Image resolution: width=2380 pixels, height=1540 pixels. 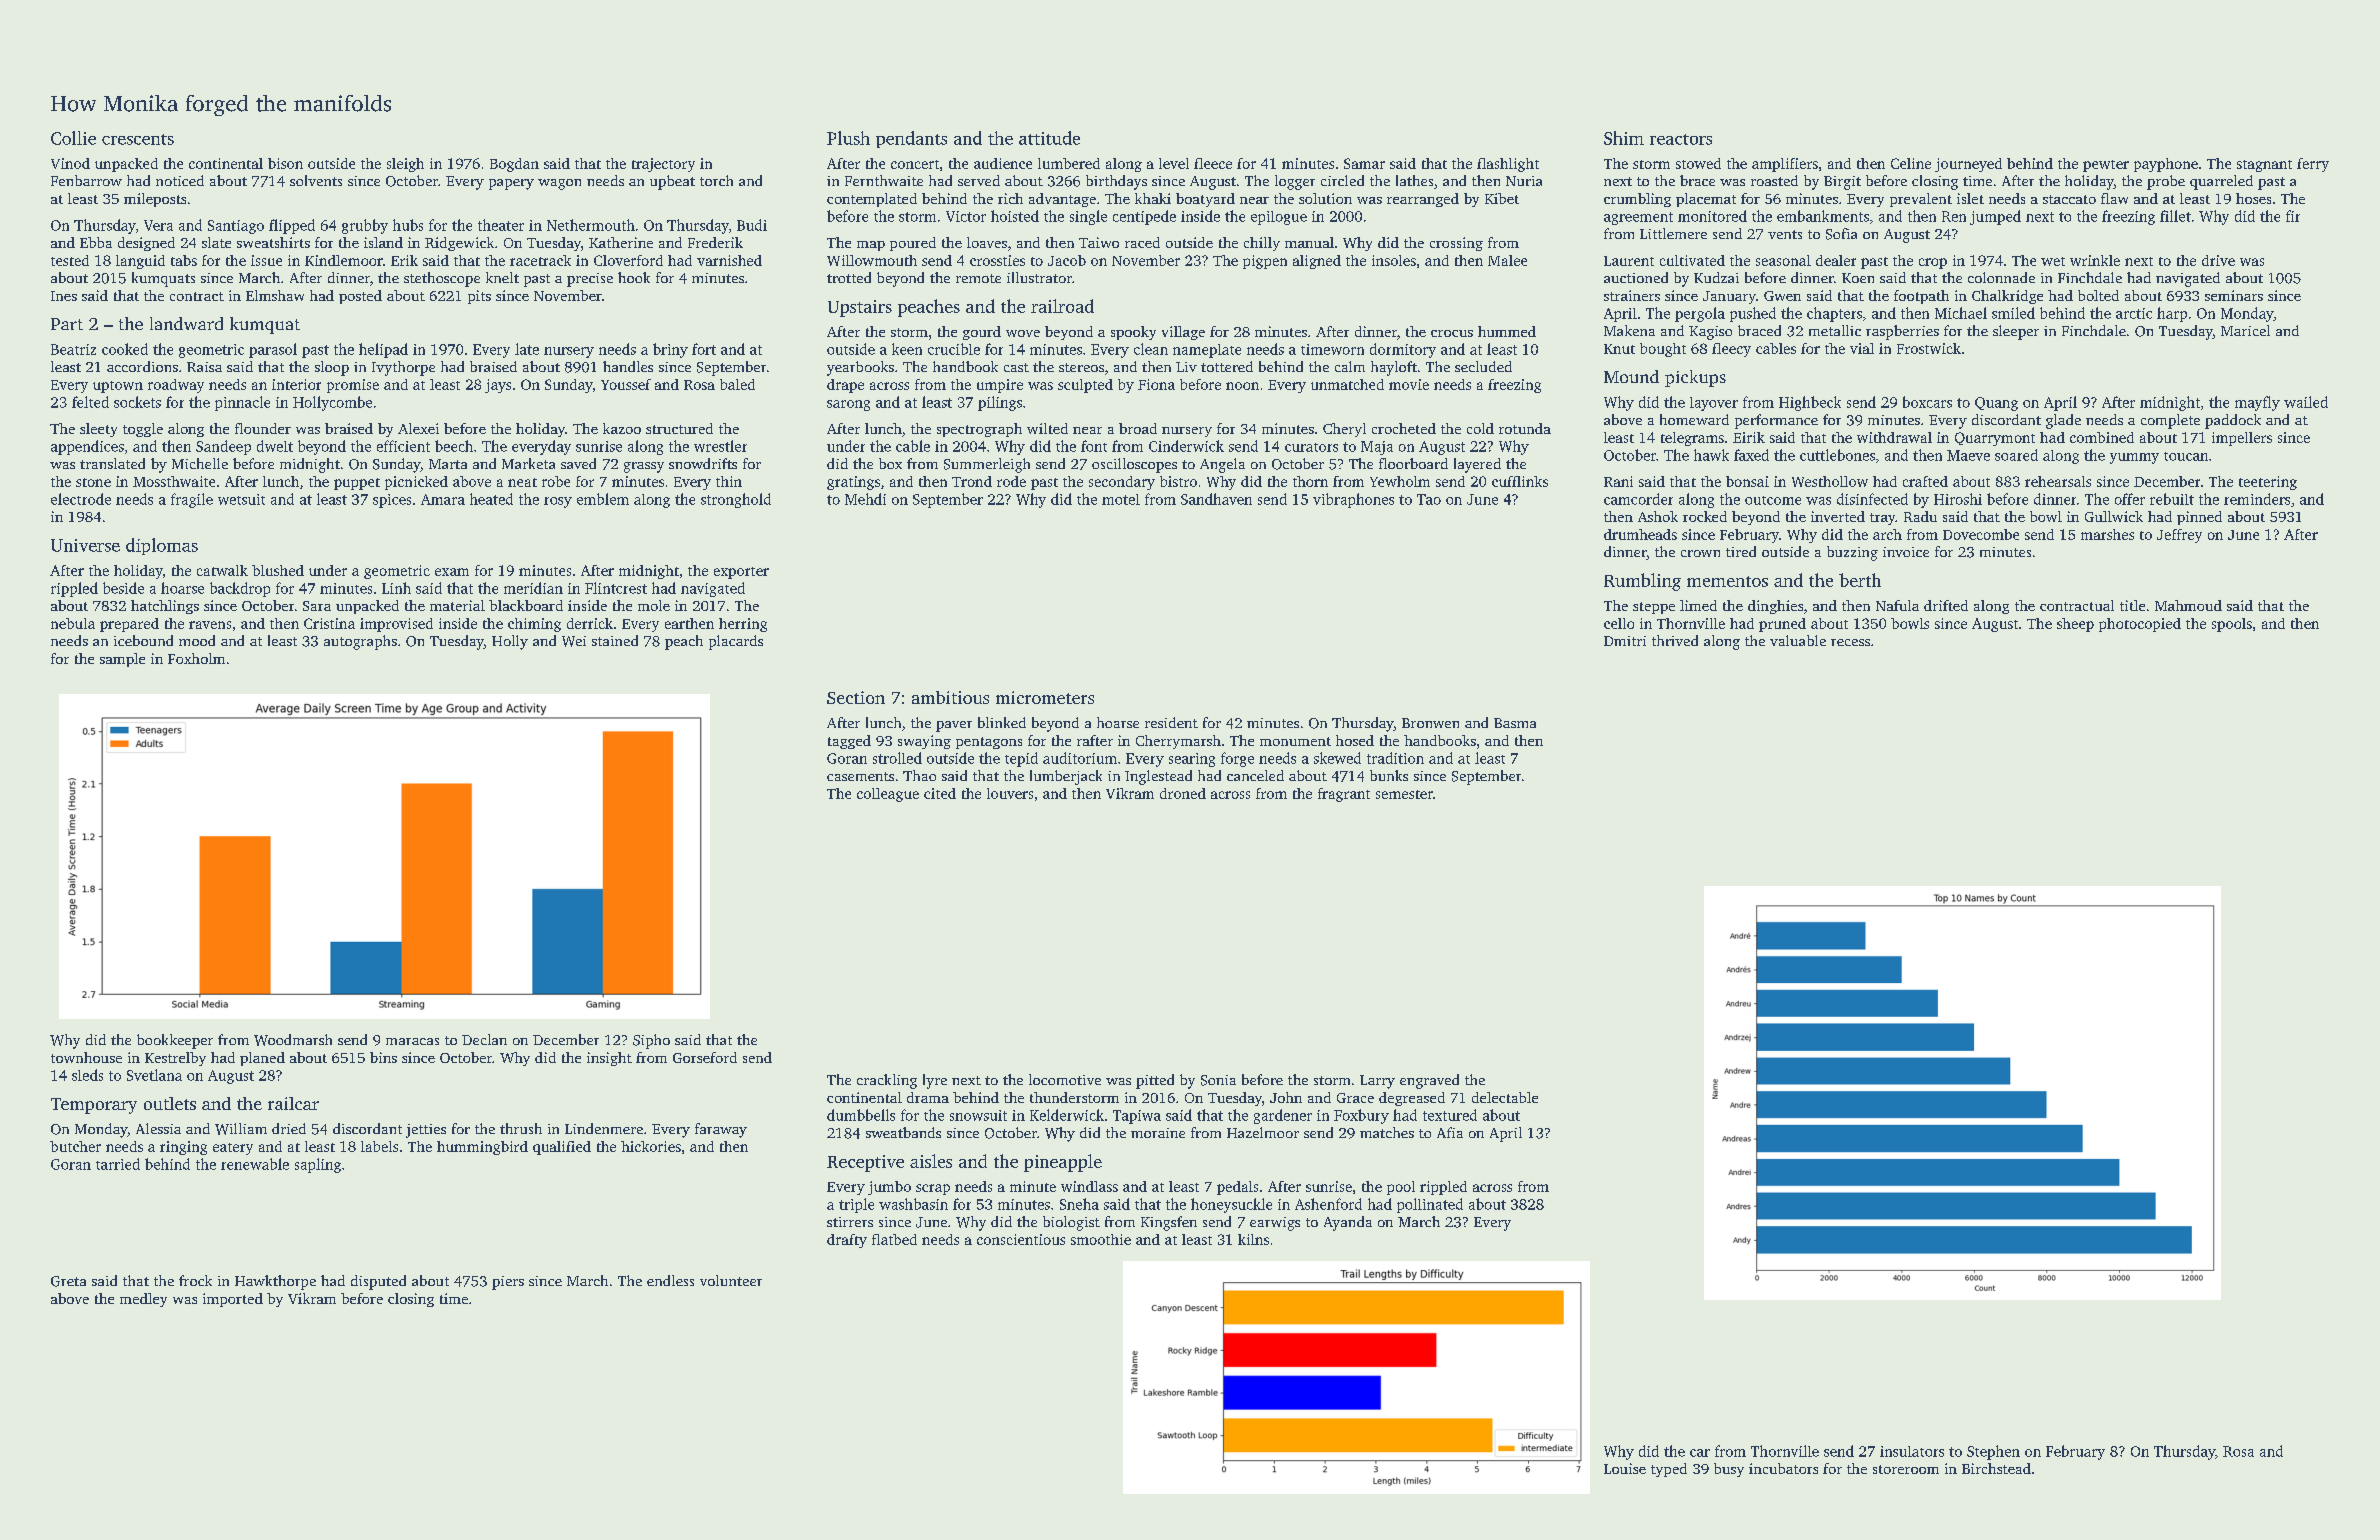 I want to click on Wei, so click(x=574, y=641).
